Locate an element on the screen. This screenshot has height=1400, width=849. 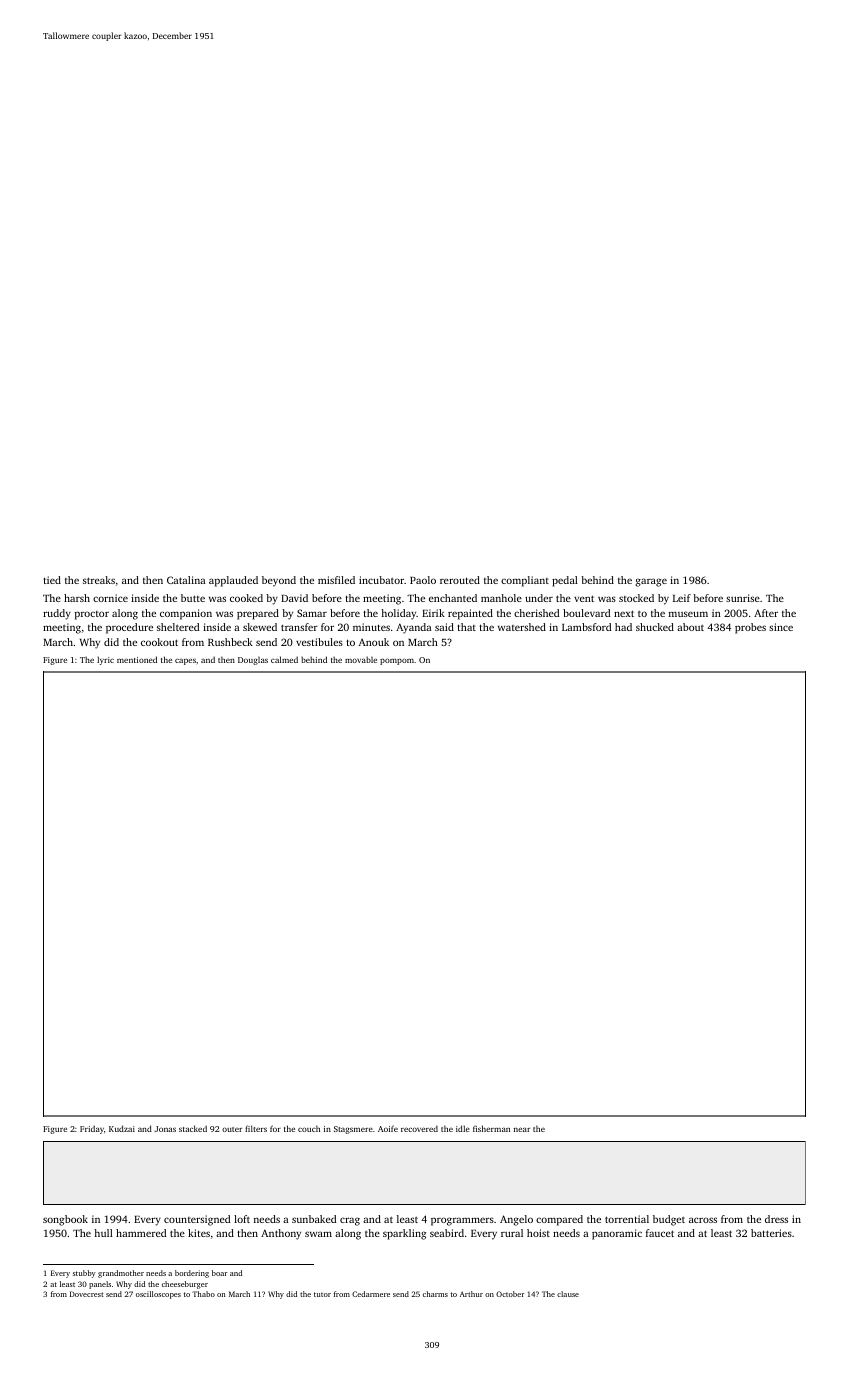
hull is located at coordinates (103, 1233).
